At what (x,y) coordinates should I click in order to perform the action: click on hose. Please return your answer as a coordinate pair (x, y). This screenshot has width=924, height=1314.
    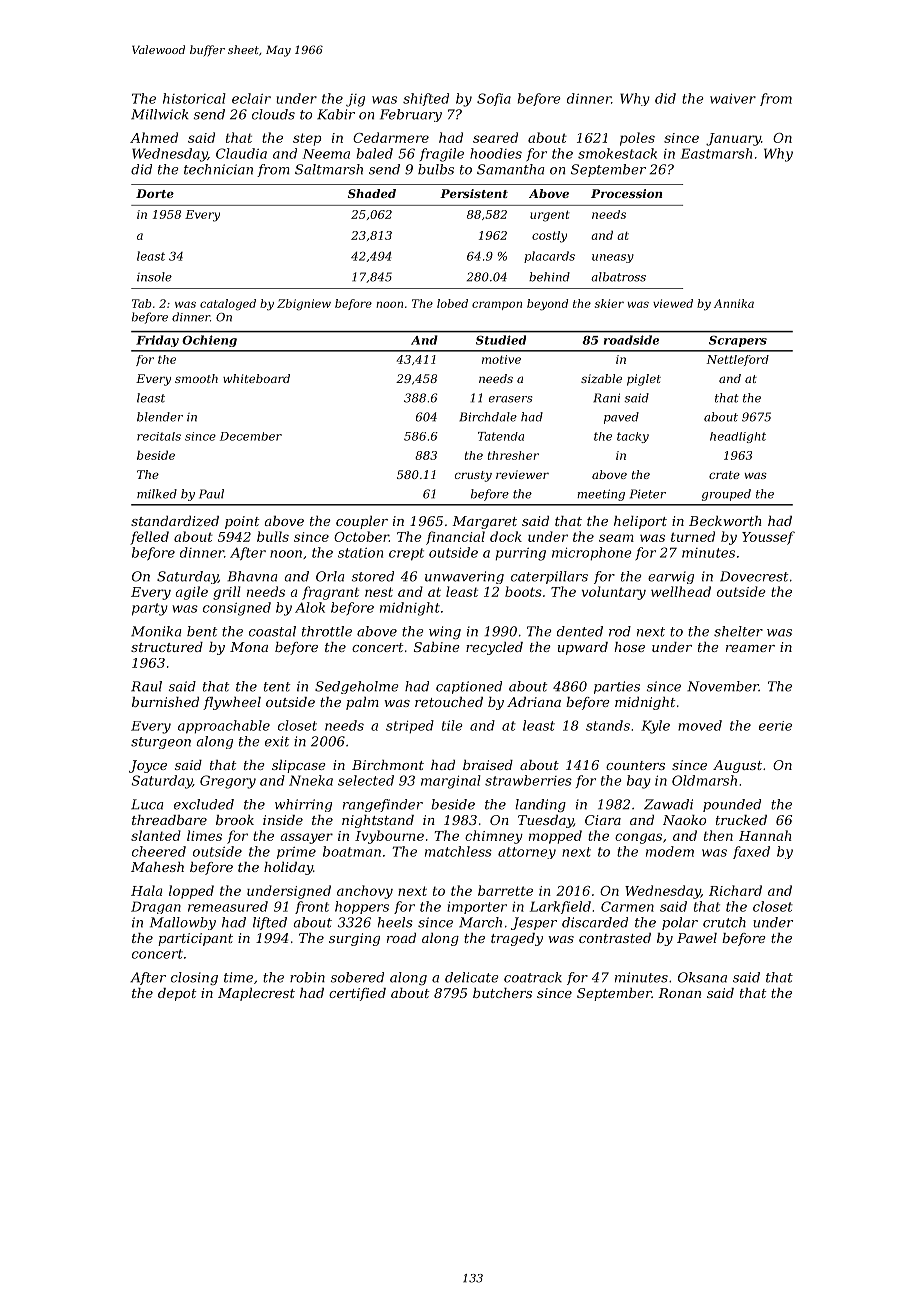
    Looking at the image, I should click on (630, 647).
